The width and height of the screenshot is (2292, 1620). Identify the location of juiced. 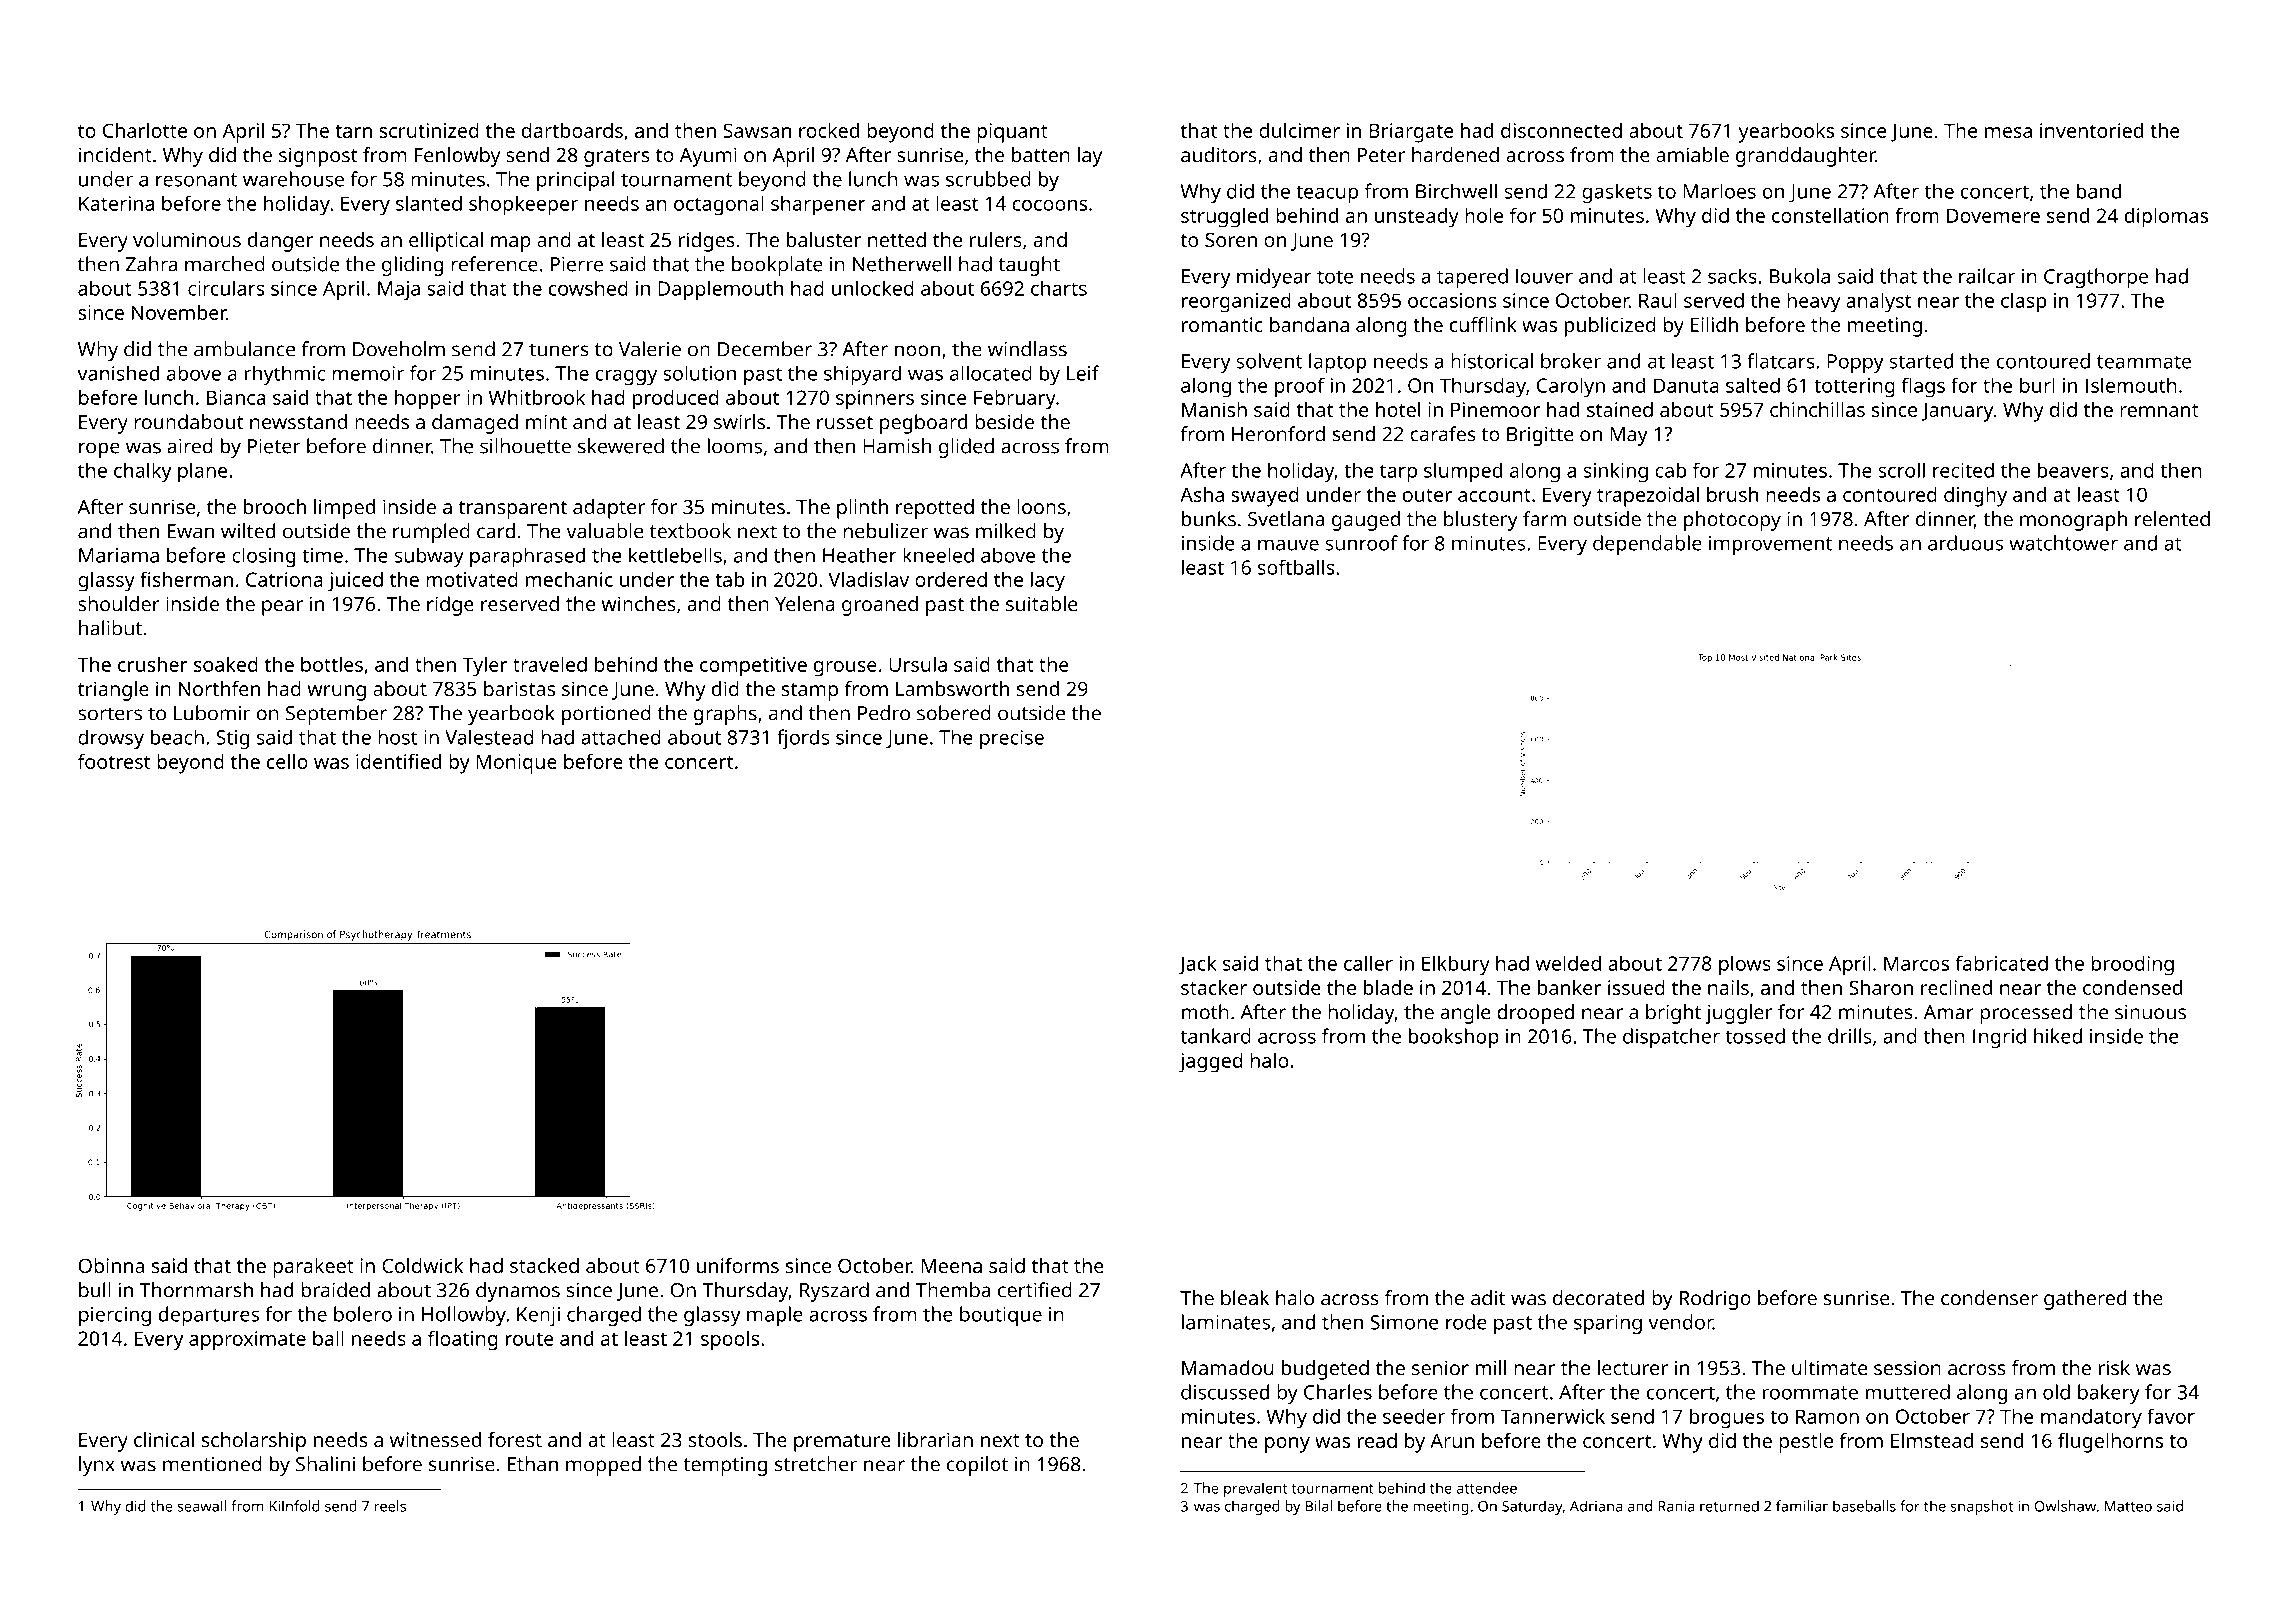
(355, 582).
